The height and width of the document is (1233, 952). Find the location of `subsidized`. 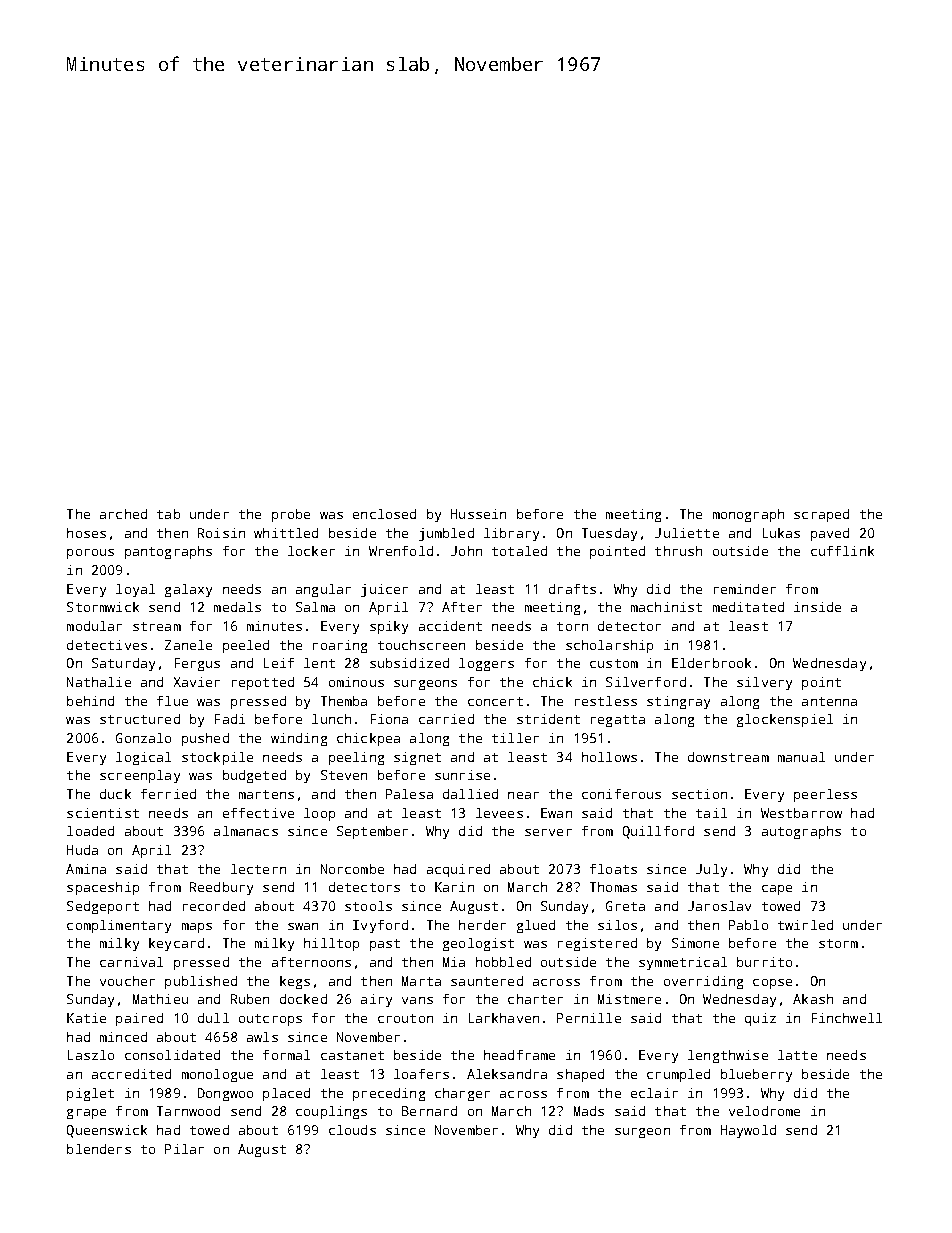

subsidized is located at coordinates (409, 663).
